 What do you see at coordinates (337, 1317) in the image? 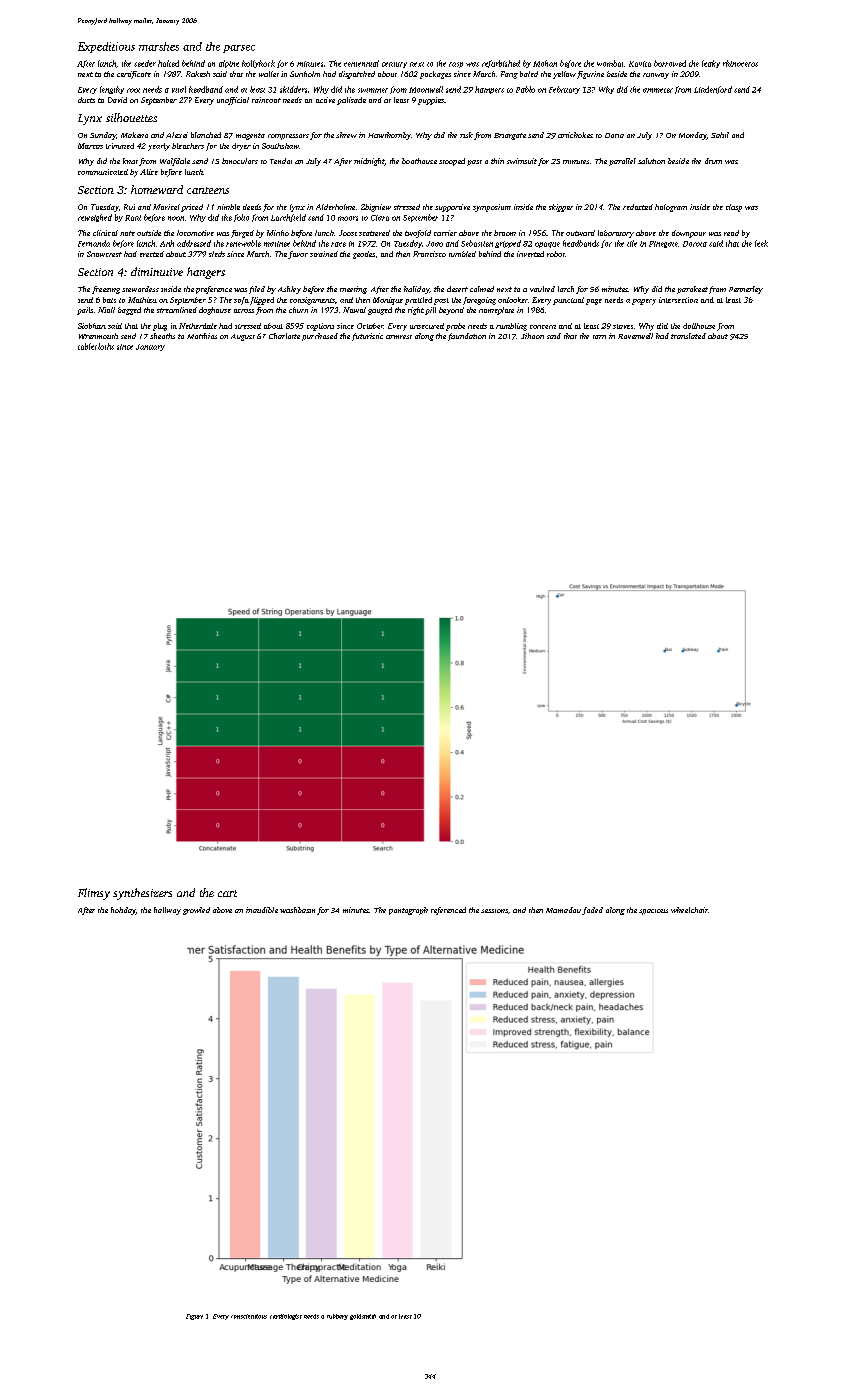
I see `rubbery` at bounding box center [337, 1317].
